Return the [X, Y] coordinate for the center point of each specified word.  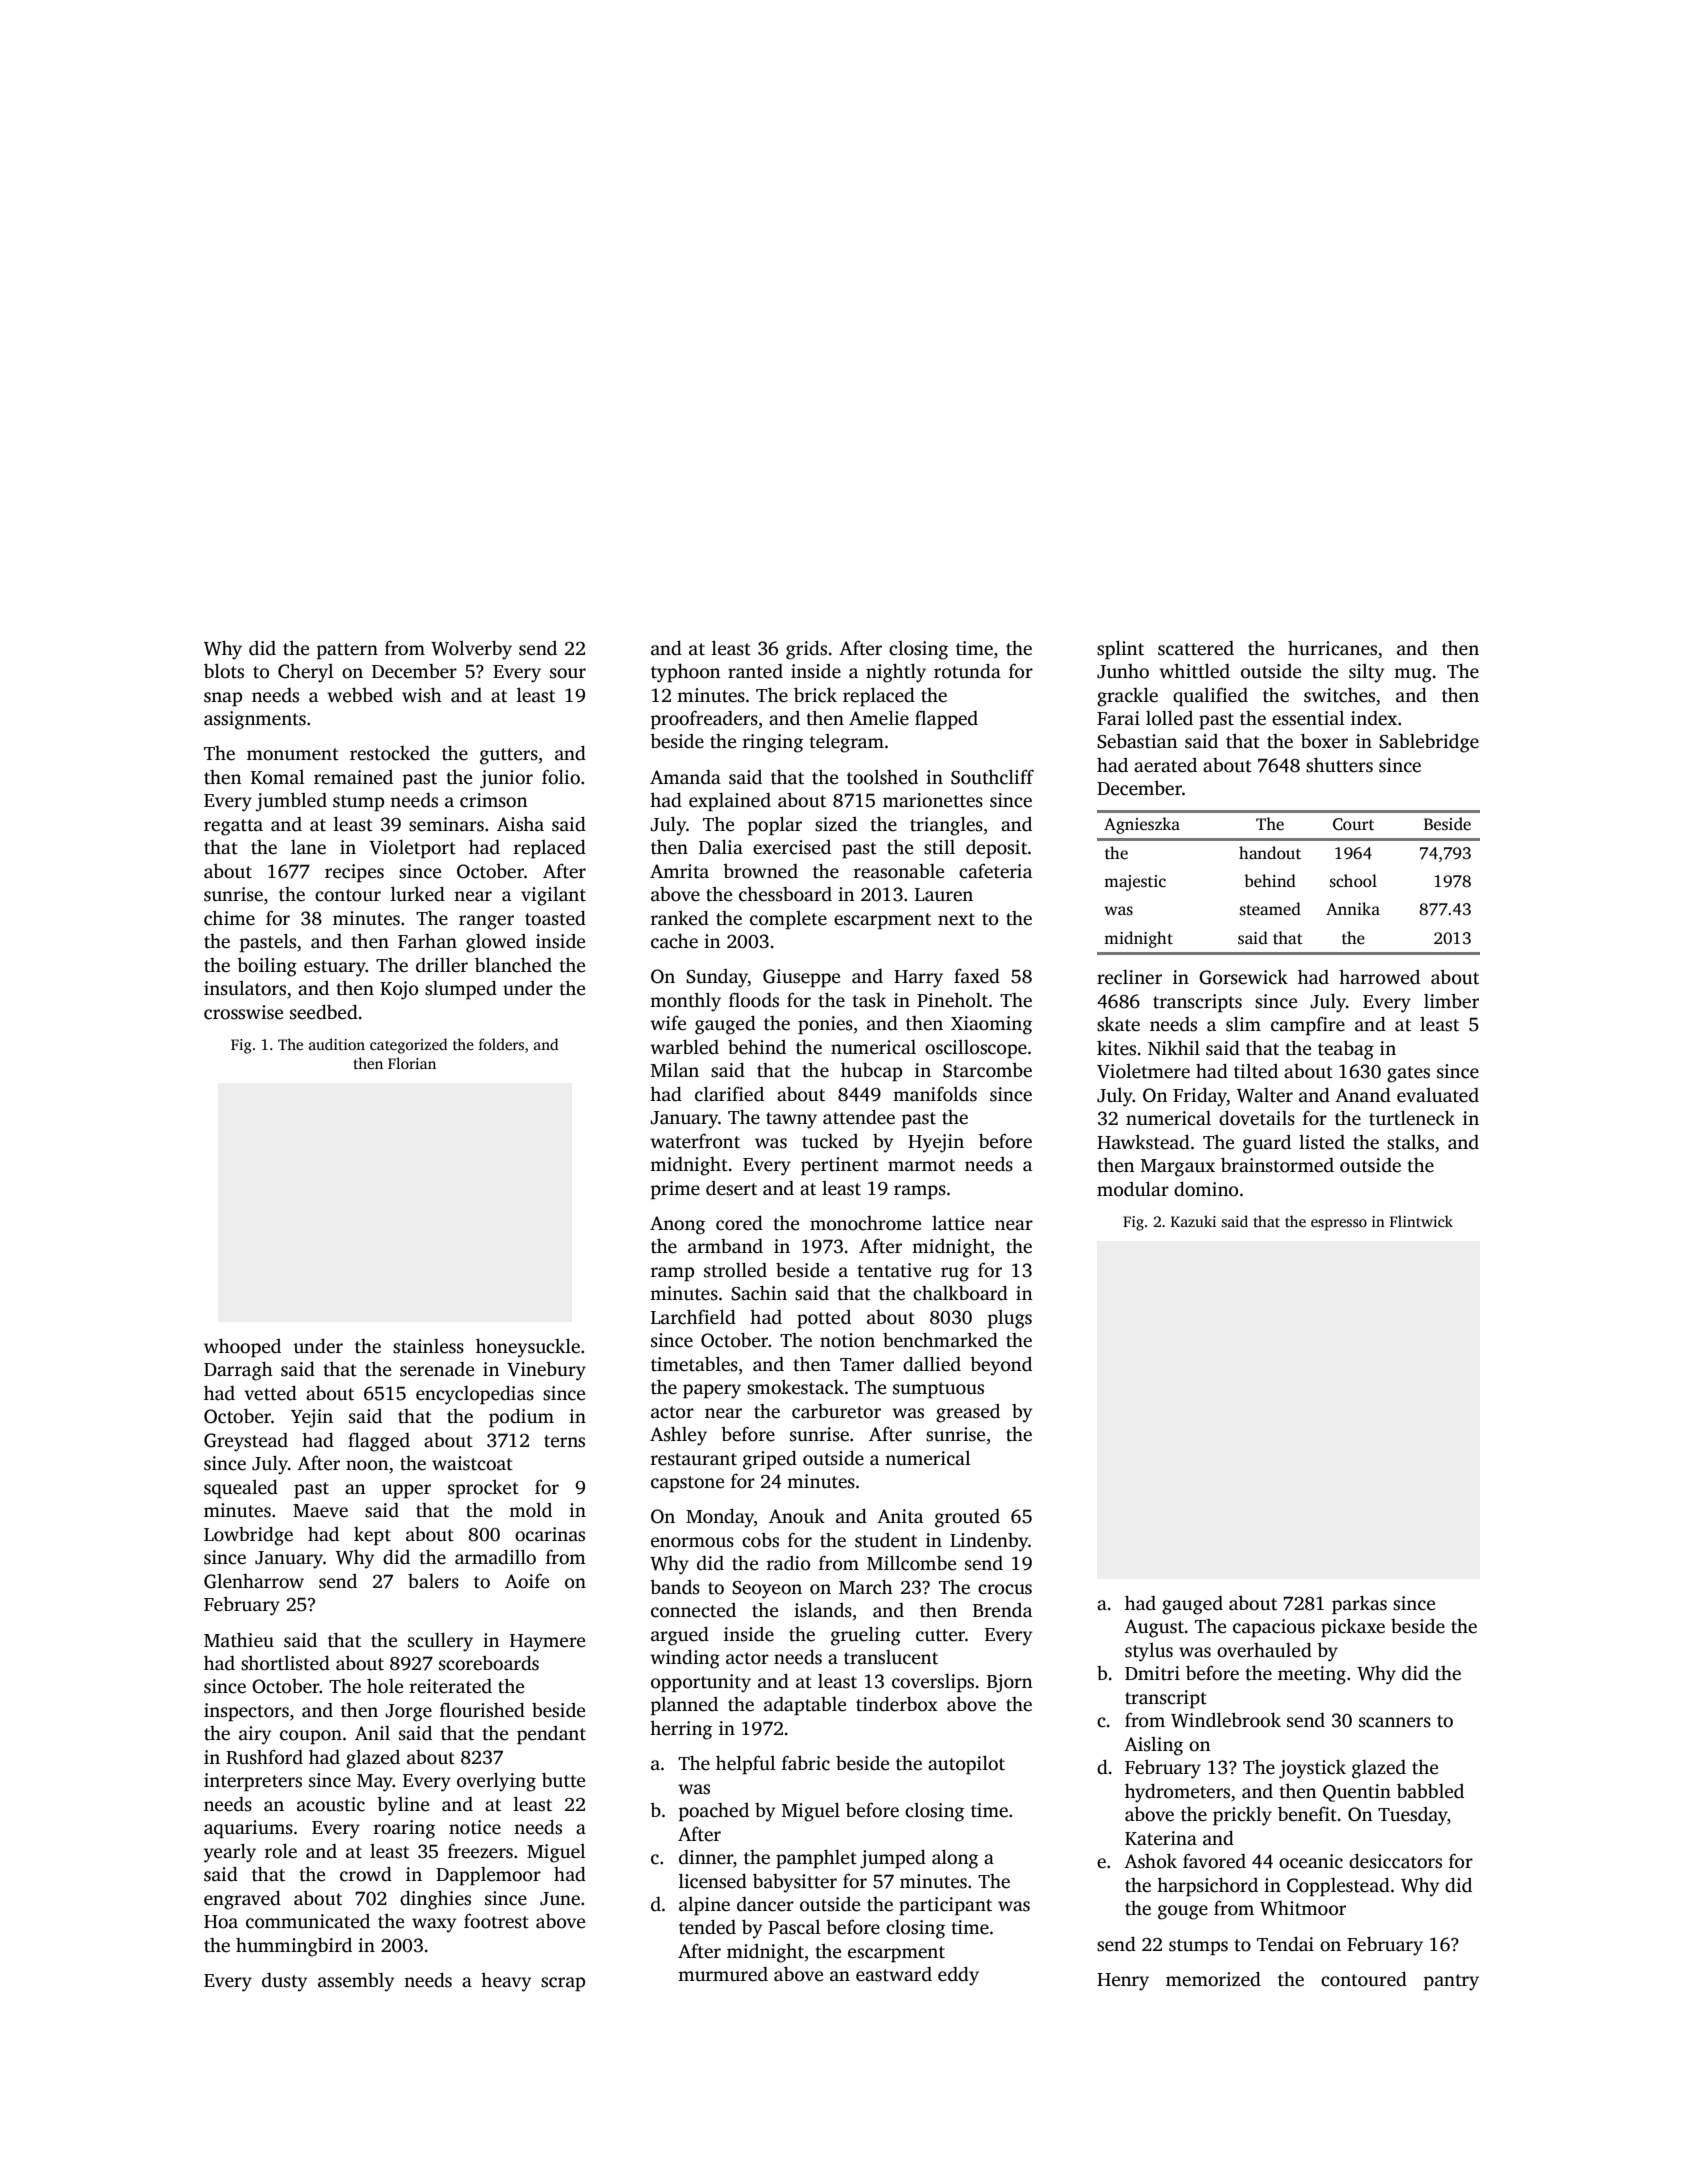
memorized [1213, 1979]
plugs [1010, 1319]
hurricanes [1332, 648]
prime [675, 1190]
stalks [1410, 1142]
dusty [284, 1982]
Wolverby [471, 650]
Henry [1123, 1982]
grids [806, 650]
